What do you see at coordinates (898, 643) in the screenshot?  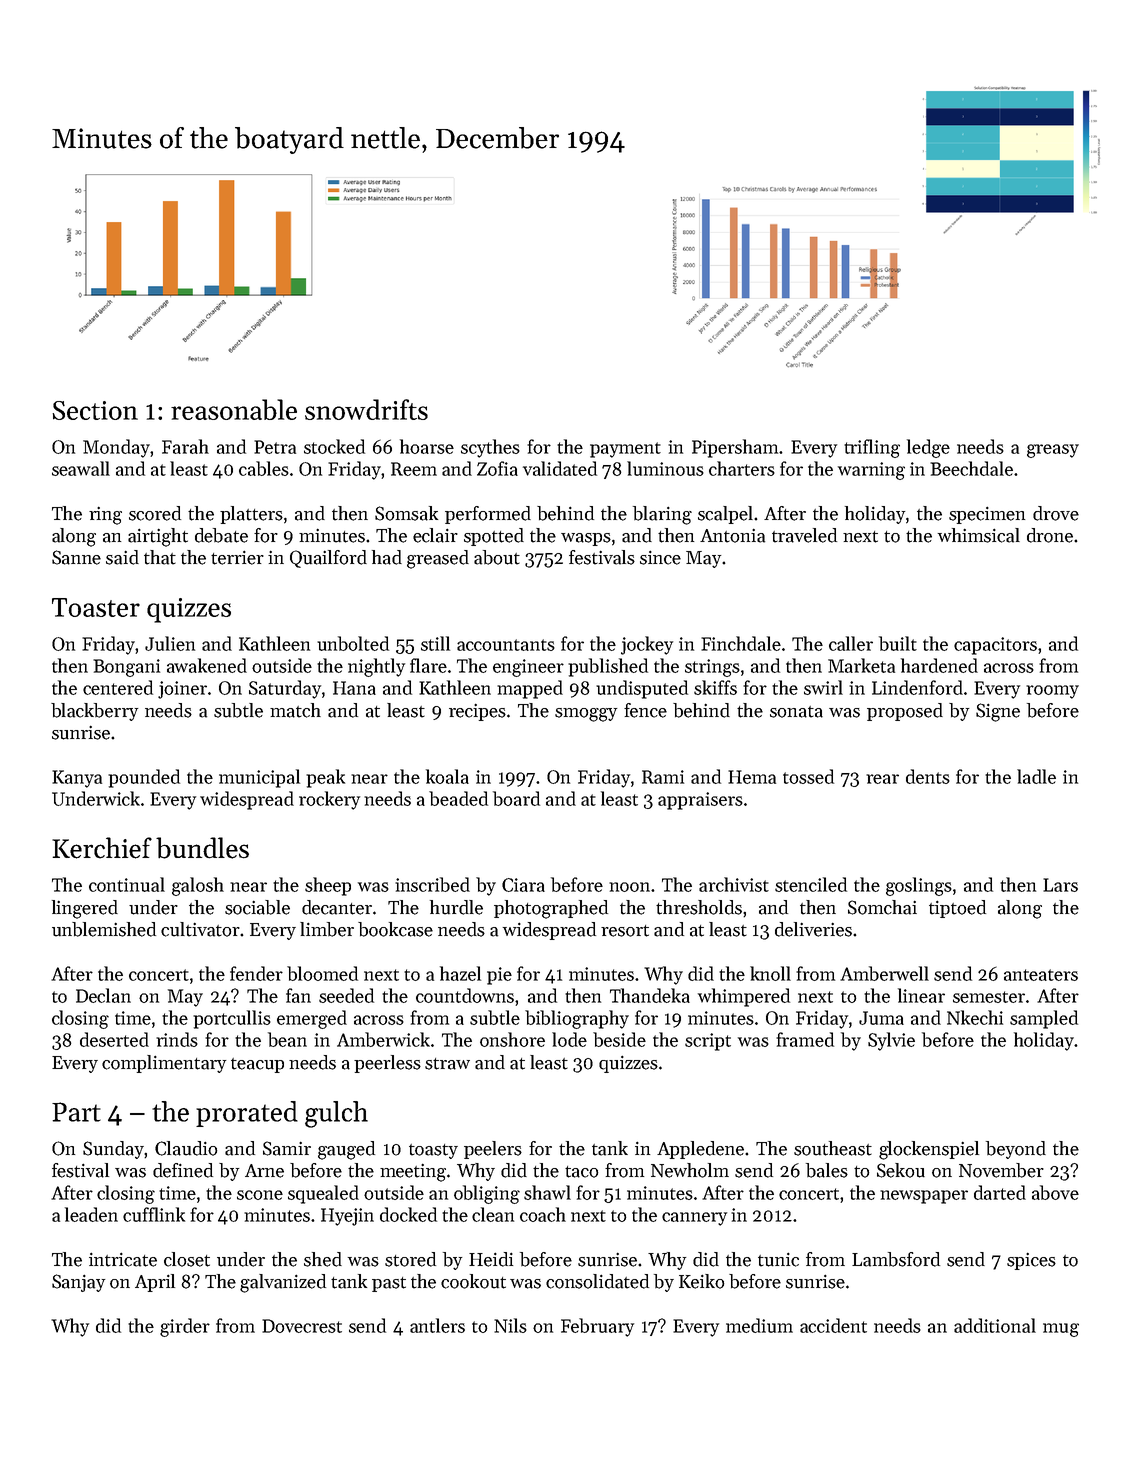 I see `built` at bounding box center [898, 643].
